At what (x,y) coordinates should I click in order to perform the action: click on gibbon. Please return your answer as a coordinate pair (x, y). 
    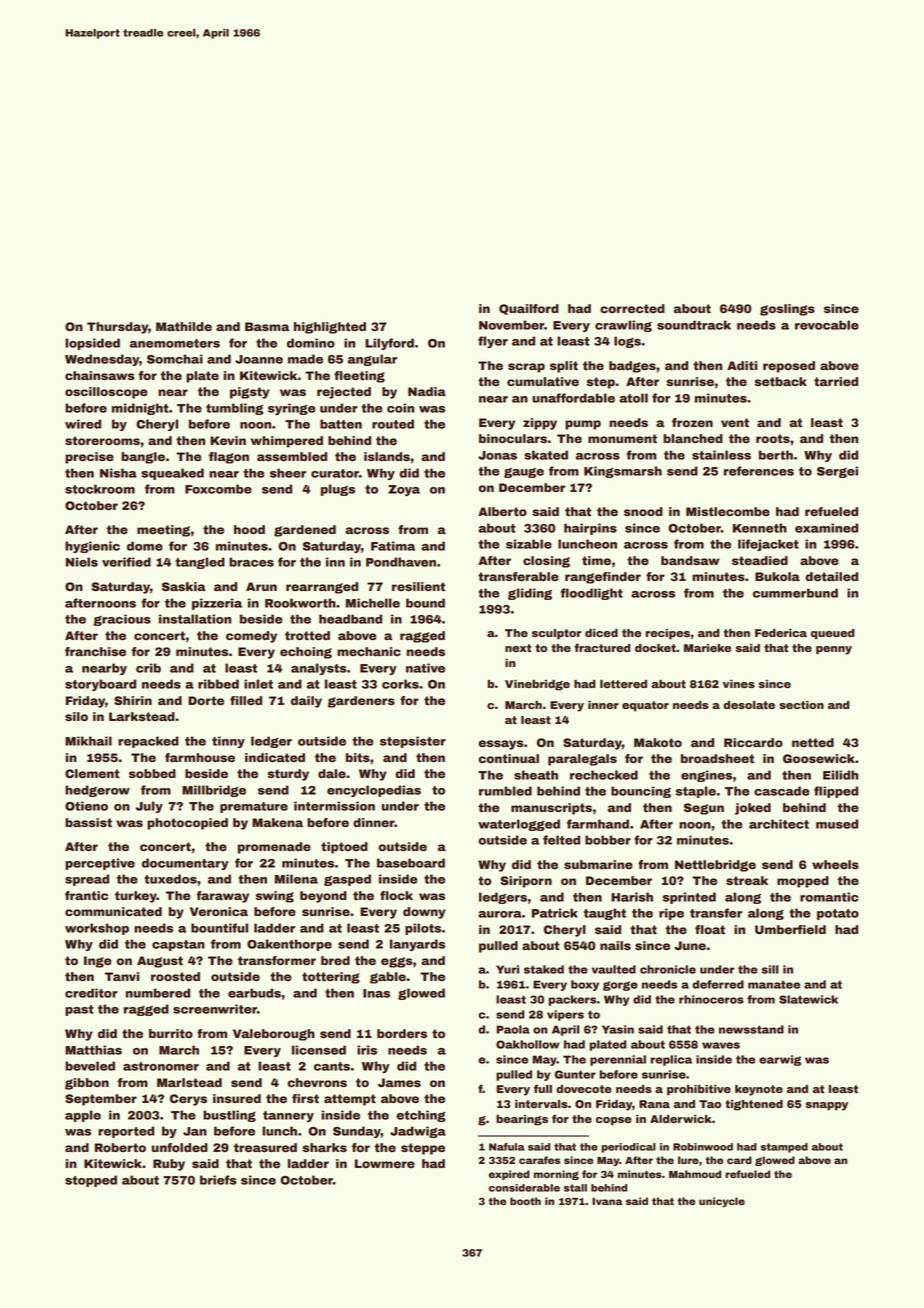
    Looking at the image, I should click on (87, 1084).
